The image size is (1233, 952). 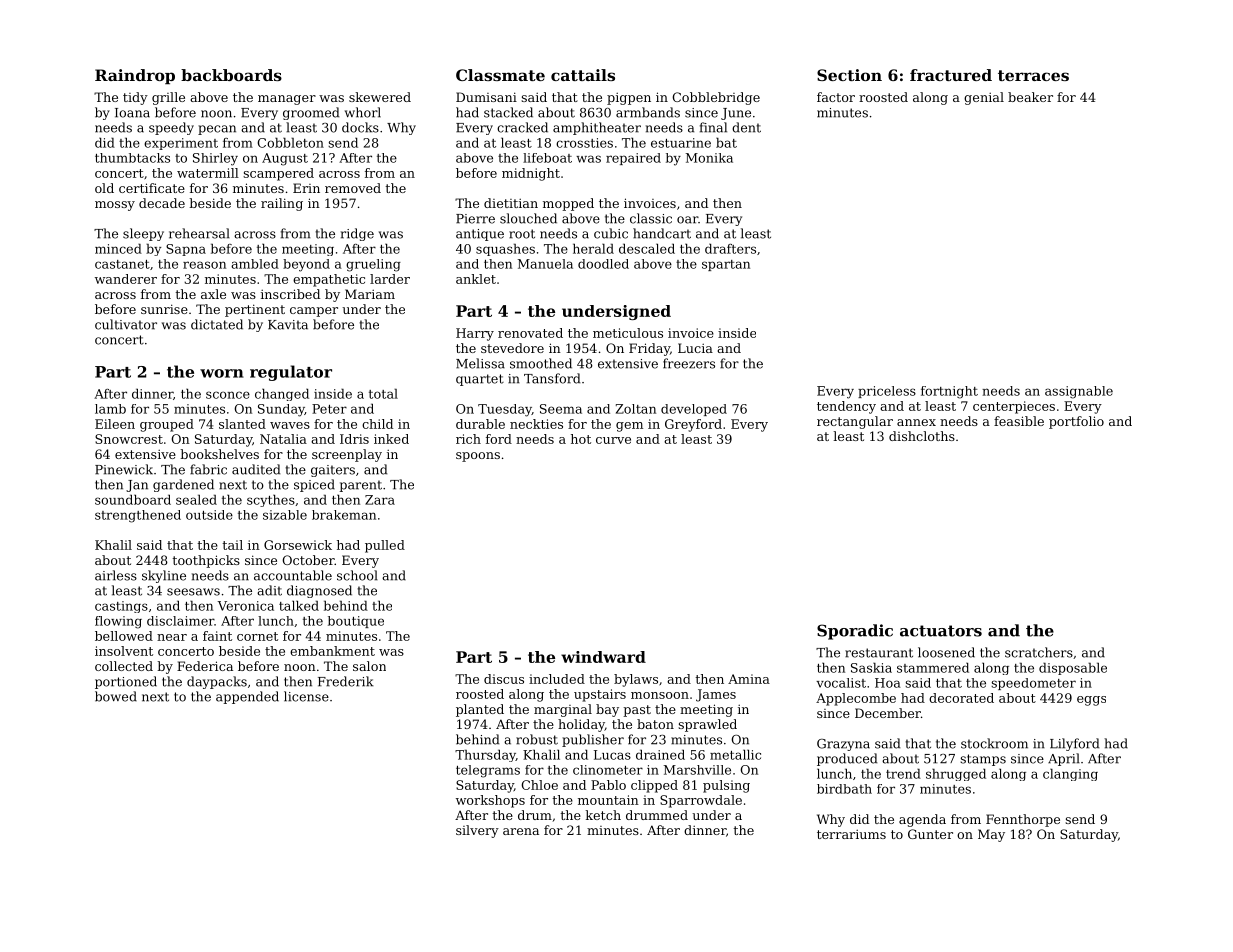 I want to click on squashes, so click(x=505, y=249).
